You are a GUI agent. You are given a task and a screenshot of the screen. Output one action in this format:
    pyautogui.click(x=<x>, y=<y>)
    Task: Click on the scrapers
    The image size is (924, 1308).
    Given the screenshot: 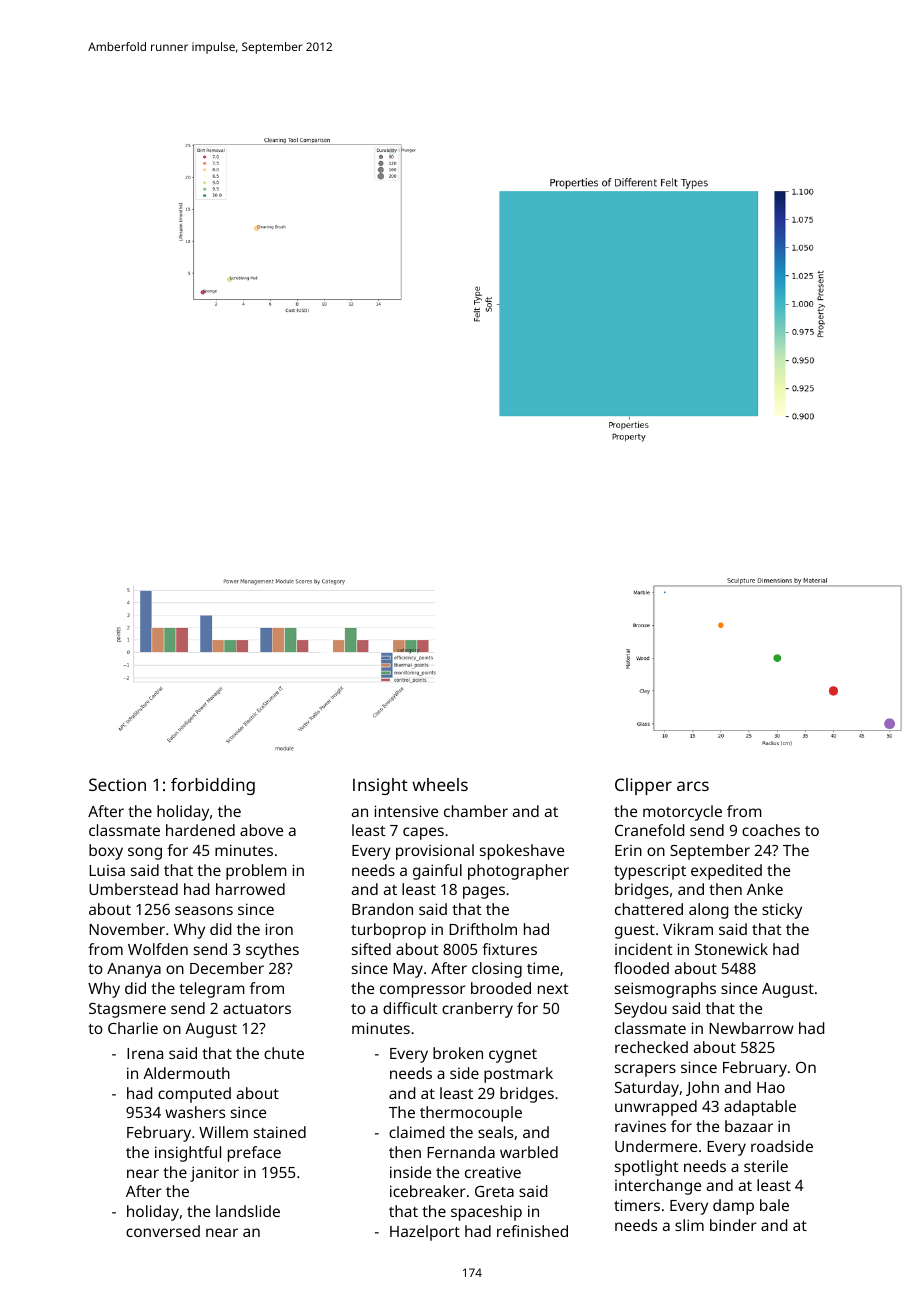 What is the action you would take?
    pyautogui.click(x=645, y=1070)
